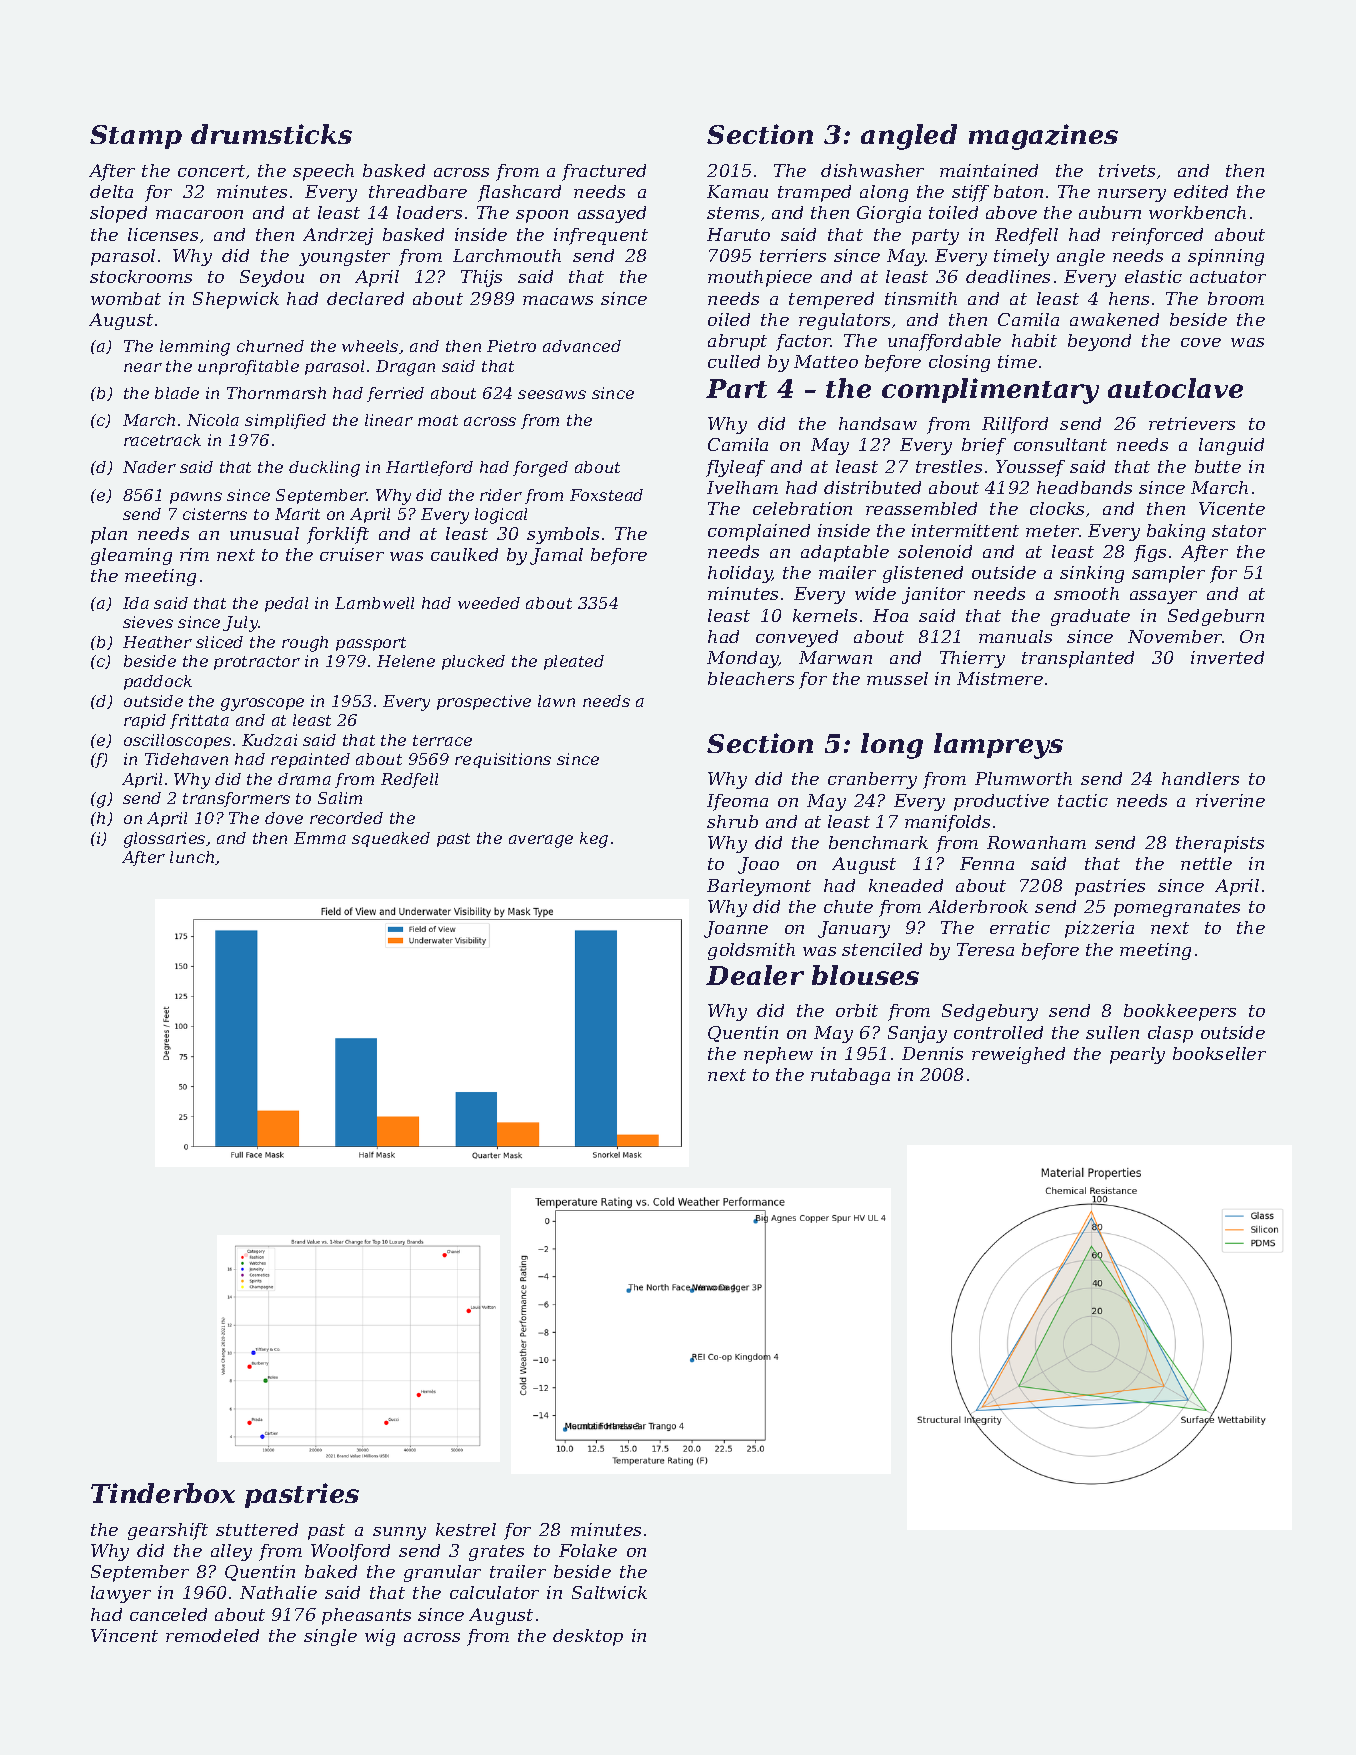 The image size is (1356, 1755). What do you see at coordinates (278, 1592) in the image?
I see `Nathalie` at bounding box center [278, 1592].
